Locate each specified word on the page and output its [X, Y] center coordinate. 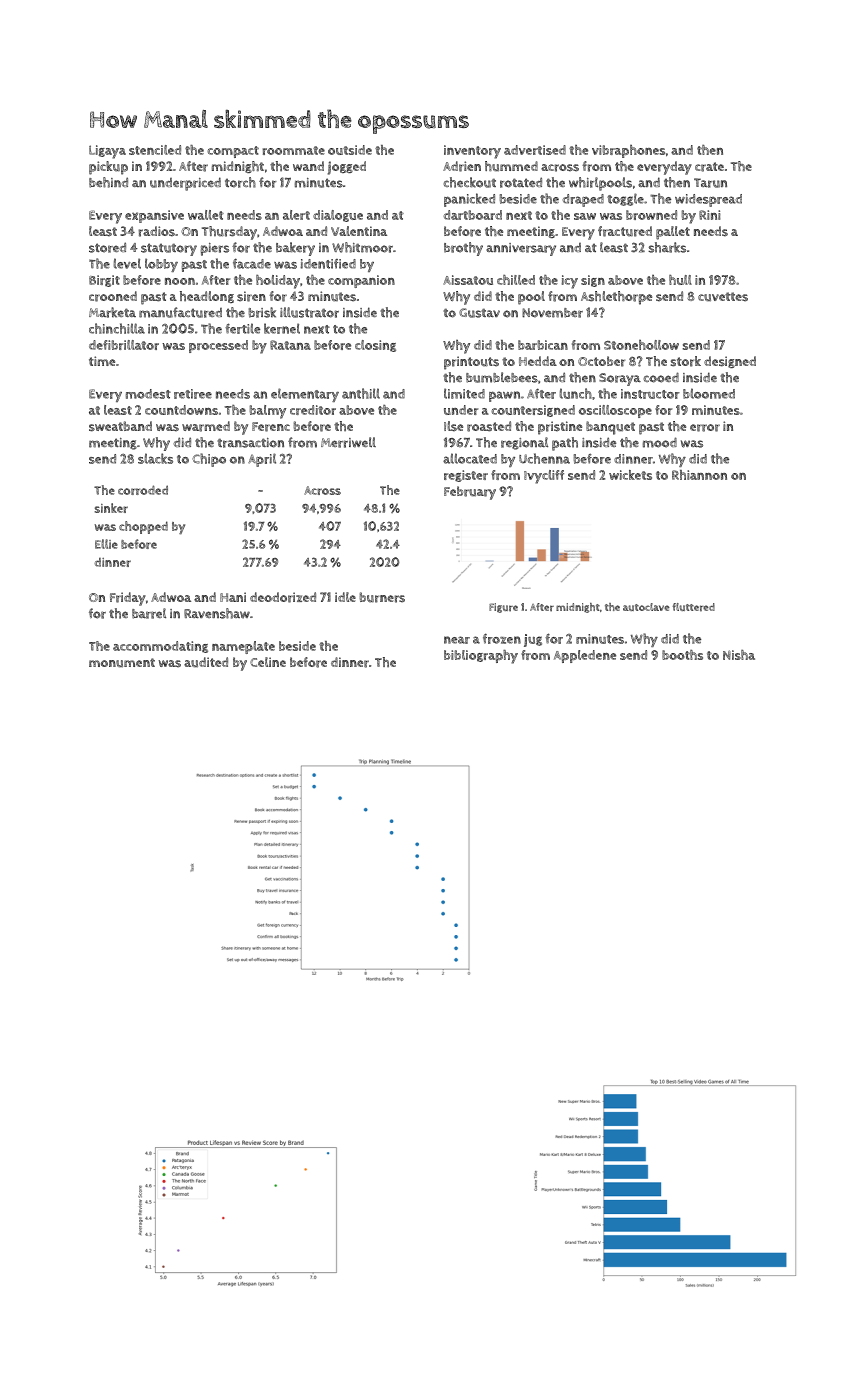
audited [206, 662]
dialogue [338, 216]
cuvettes [723, 297]
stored [107, 247]
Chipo [209, 460]
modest [148, 394]
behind [108, 182]
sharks [667, 247]
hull [680, 280]
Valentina [359, 231]
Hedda [538, 361]
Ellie [106, 544]
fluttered [694, 607]
